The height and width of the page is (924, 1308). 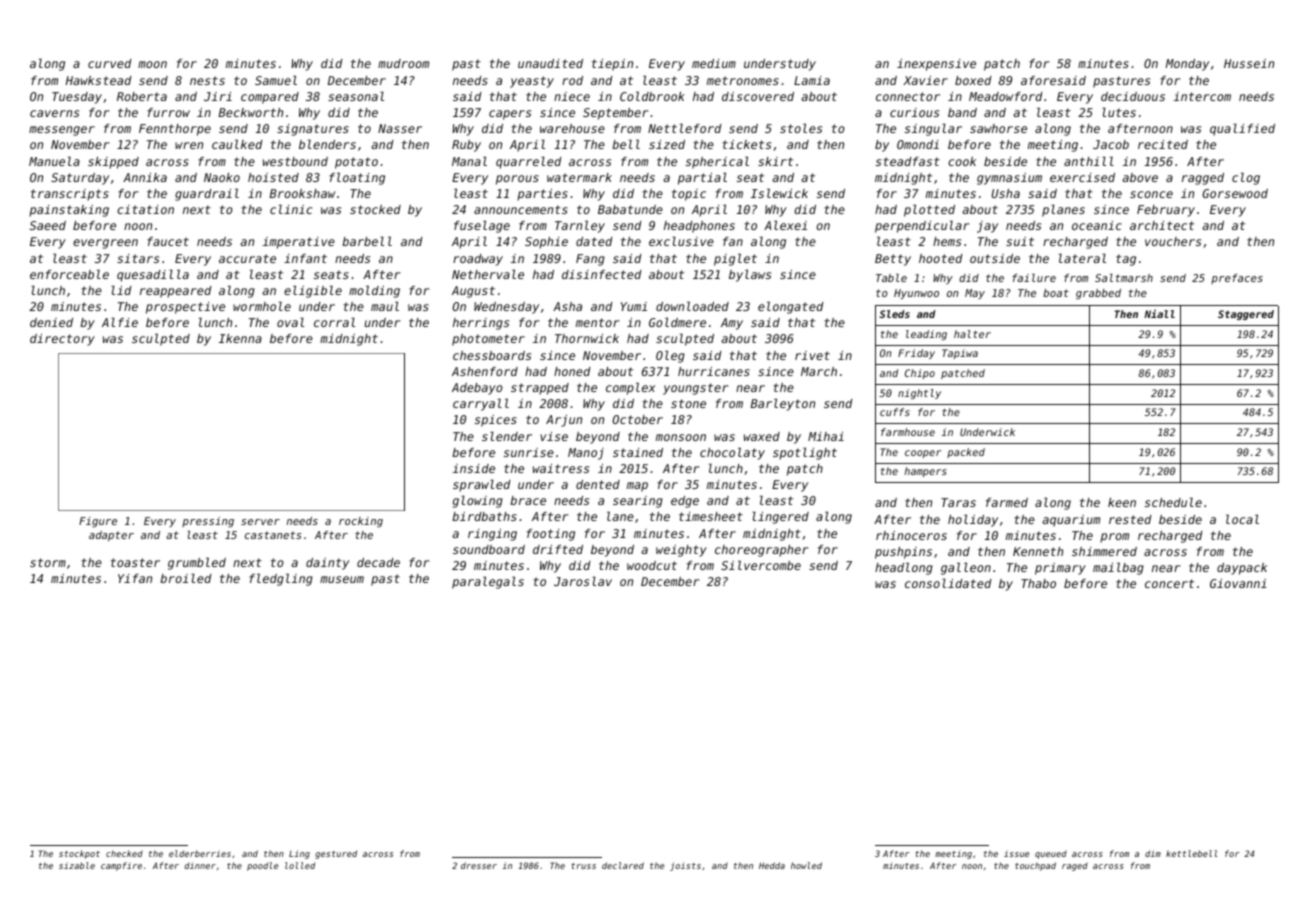 What do you see at coordinates (1038, 583) in the page?
I see `Thabo` at bounding box center [1038, 583].
